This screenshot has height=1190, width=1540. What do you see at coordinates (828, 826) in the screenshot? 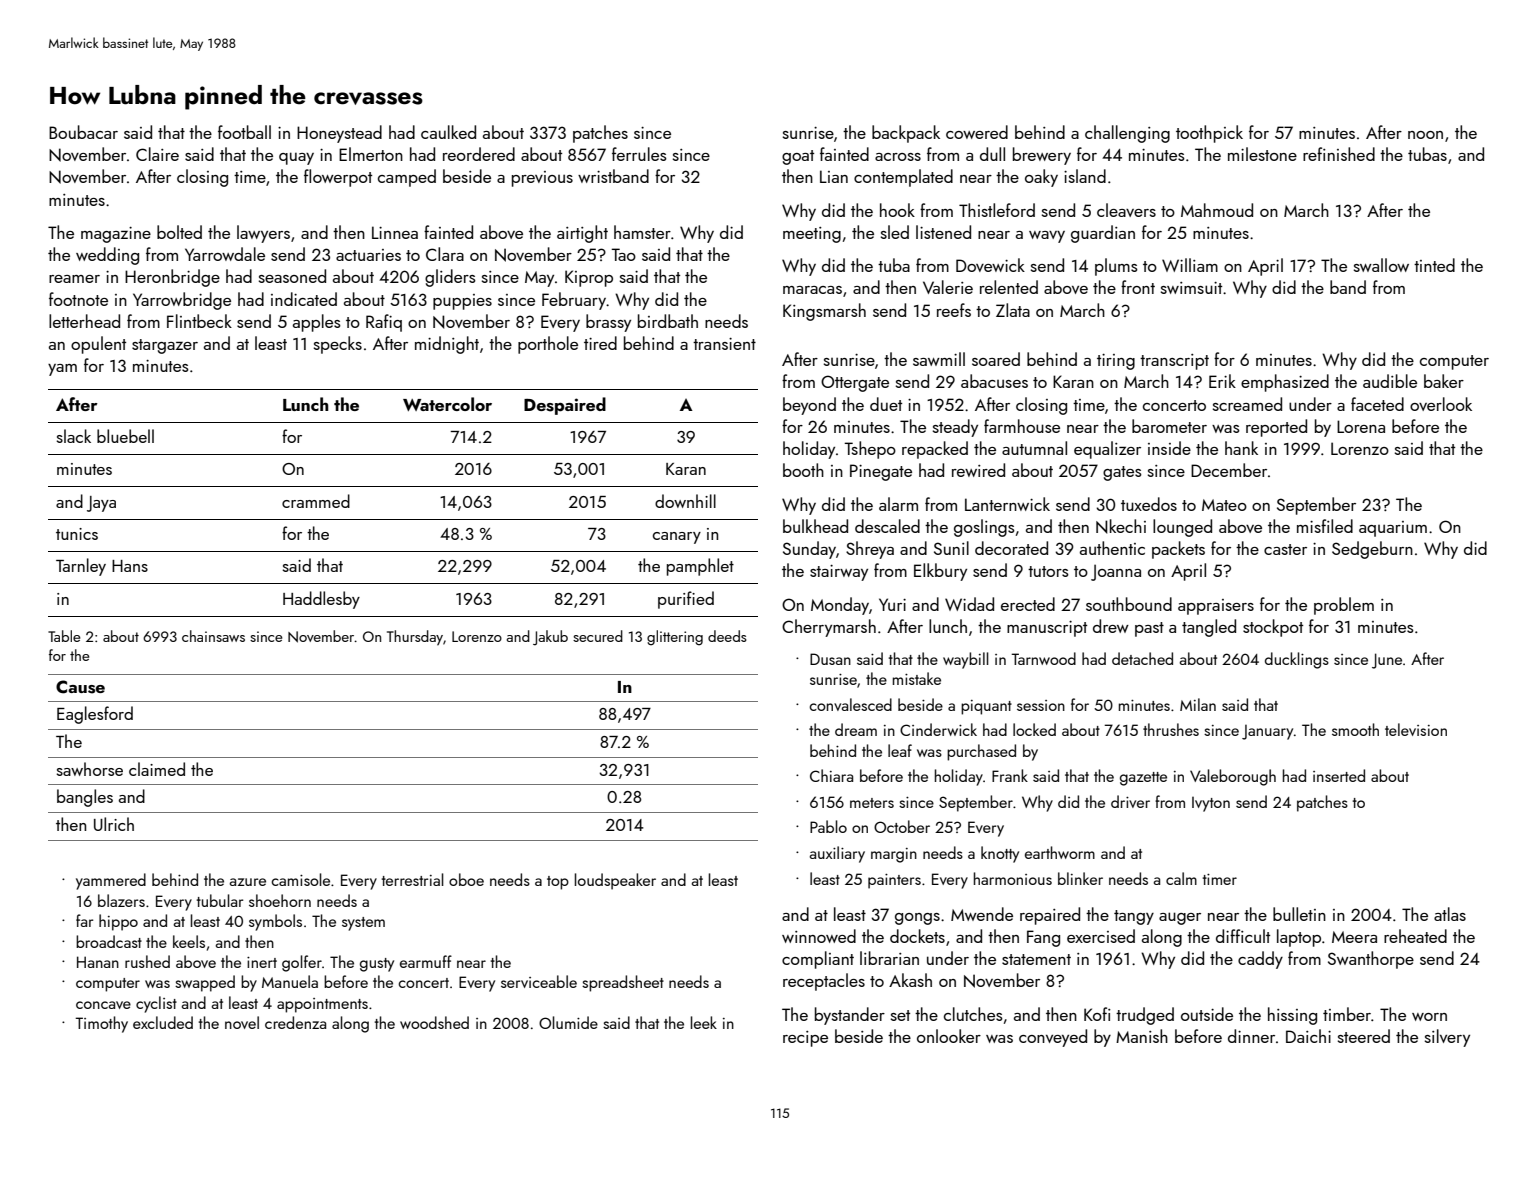
I see `Pablo` at bounding box center [828, 826].
